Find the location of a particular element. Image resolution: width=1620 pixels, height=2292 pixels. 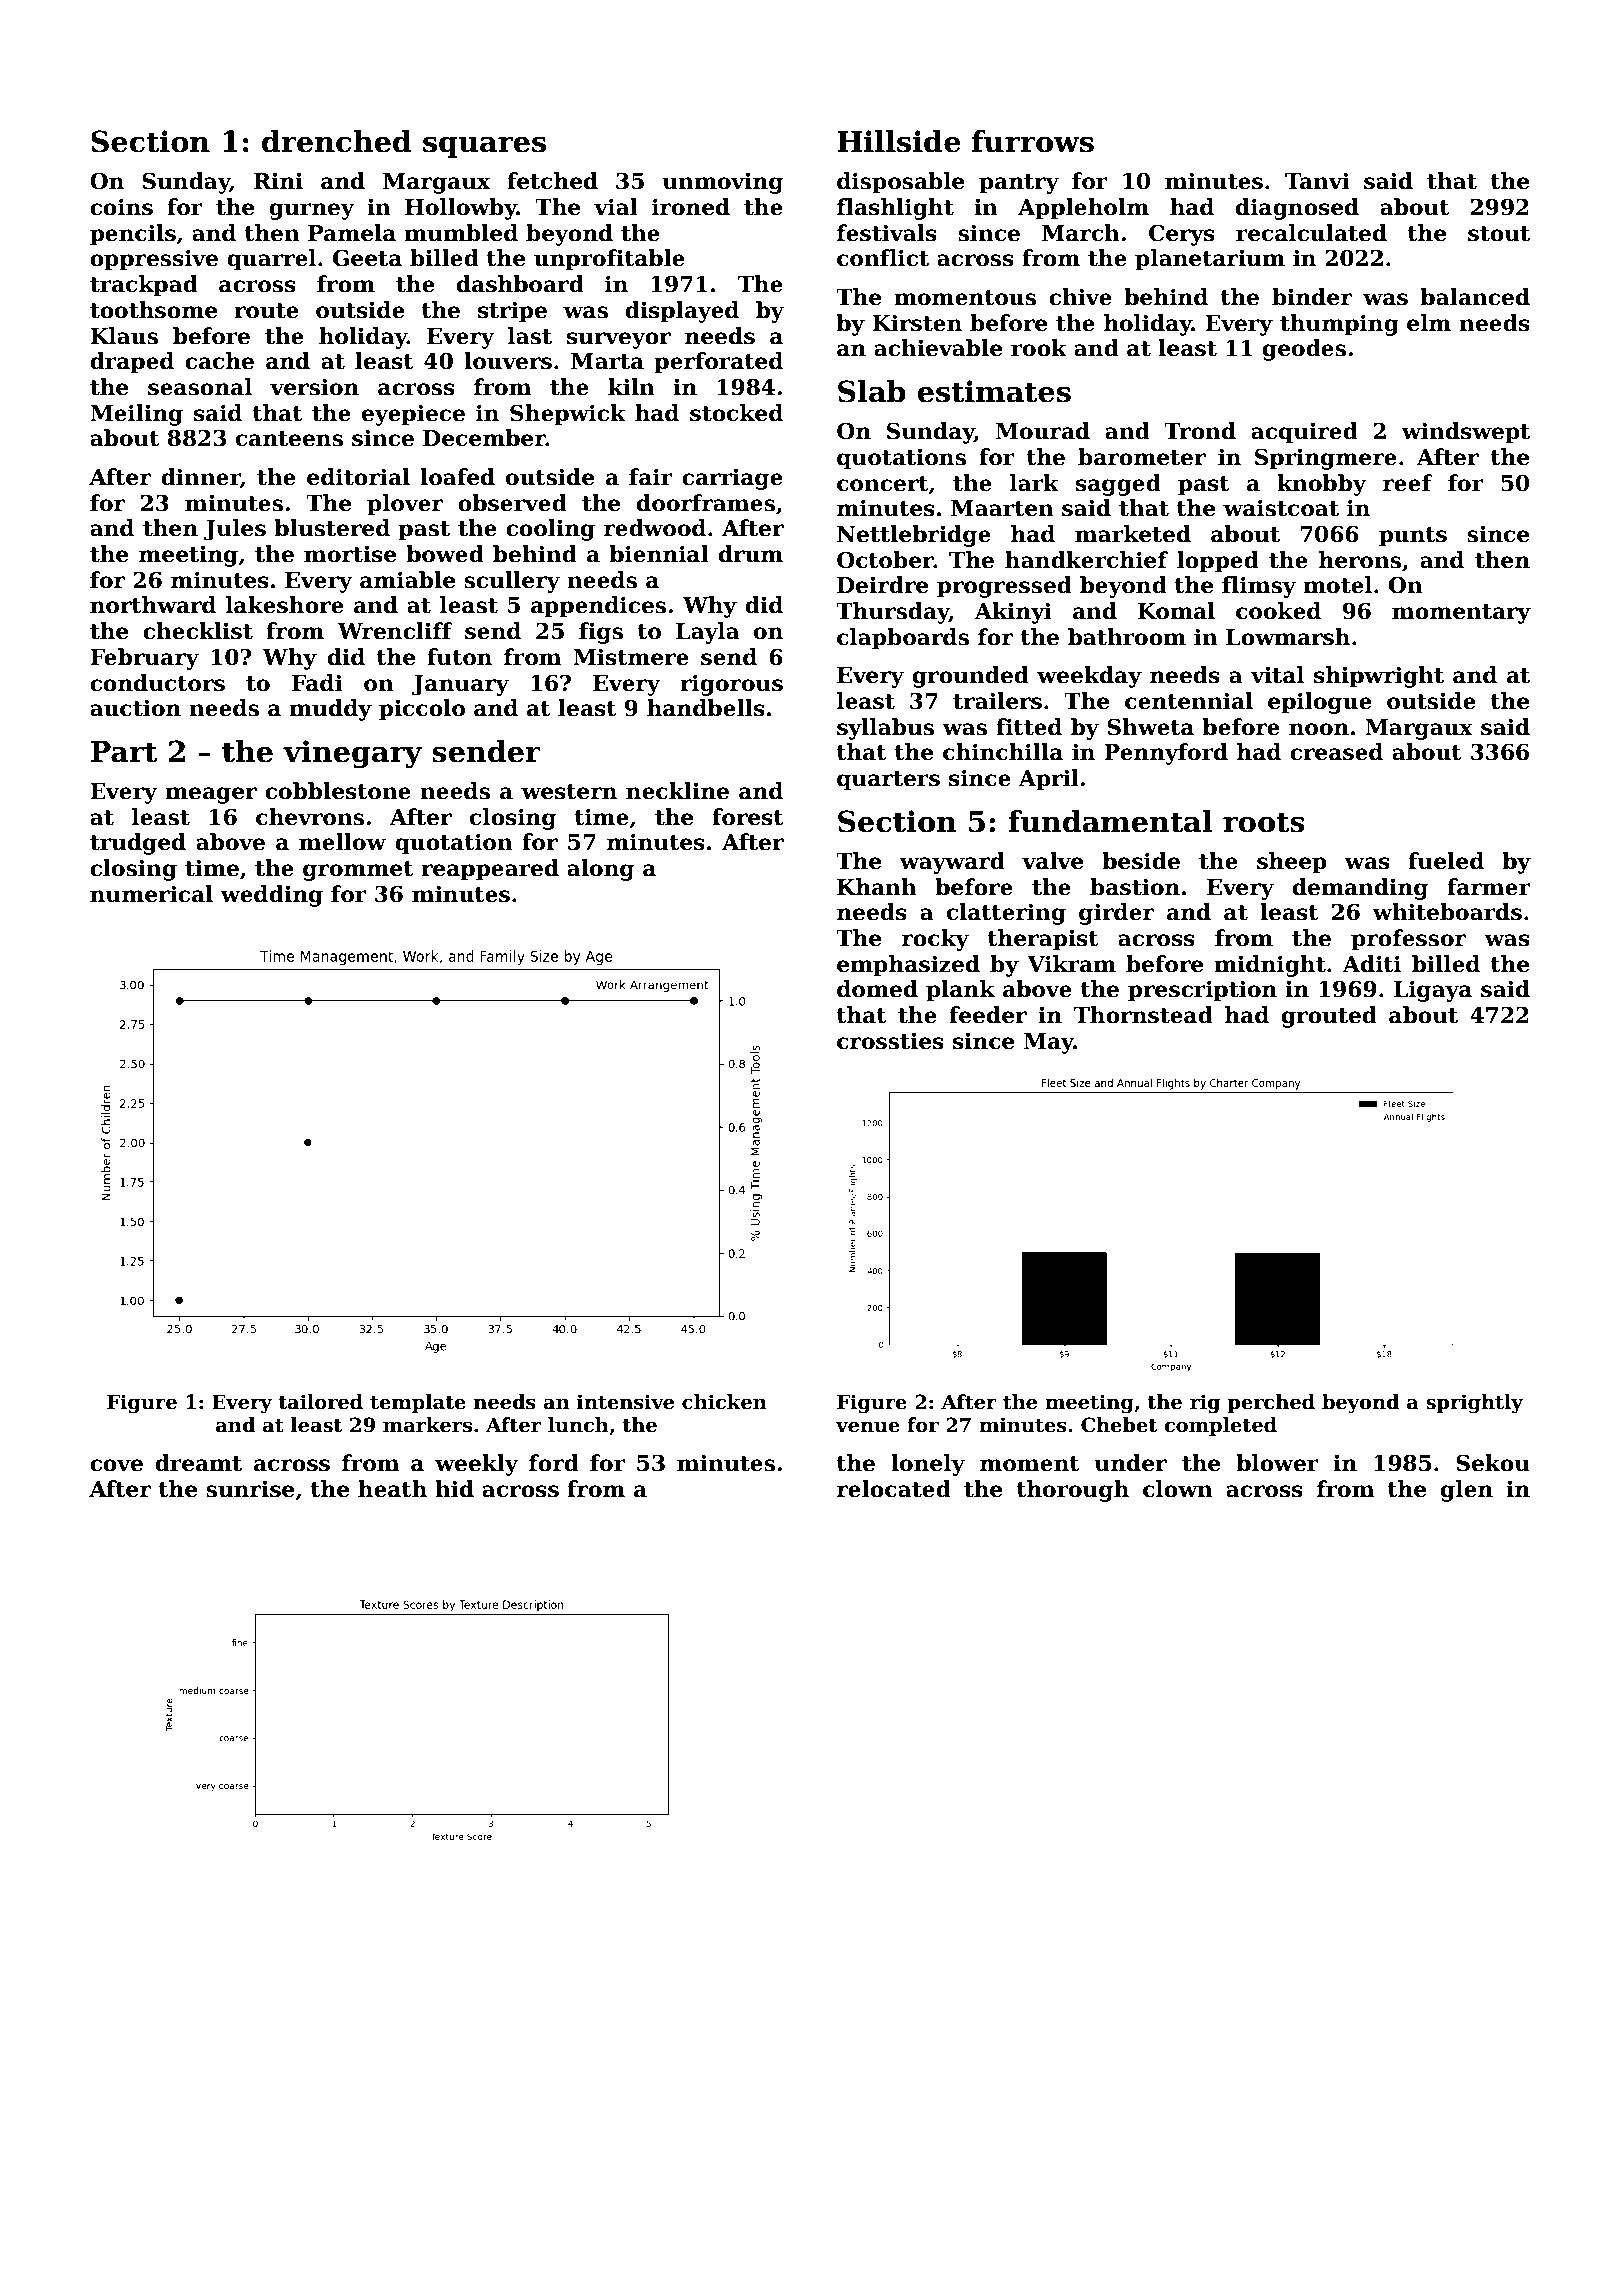

punts is located at coordinates (1413, 537).
